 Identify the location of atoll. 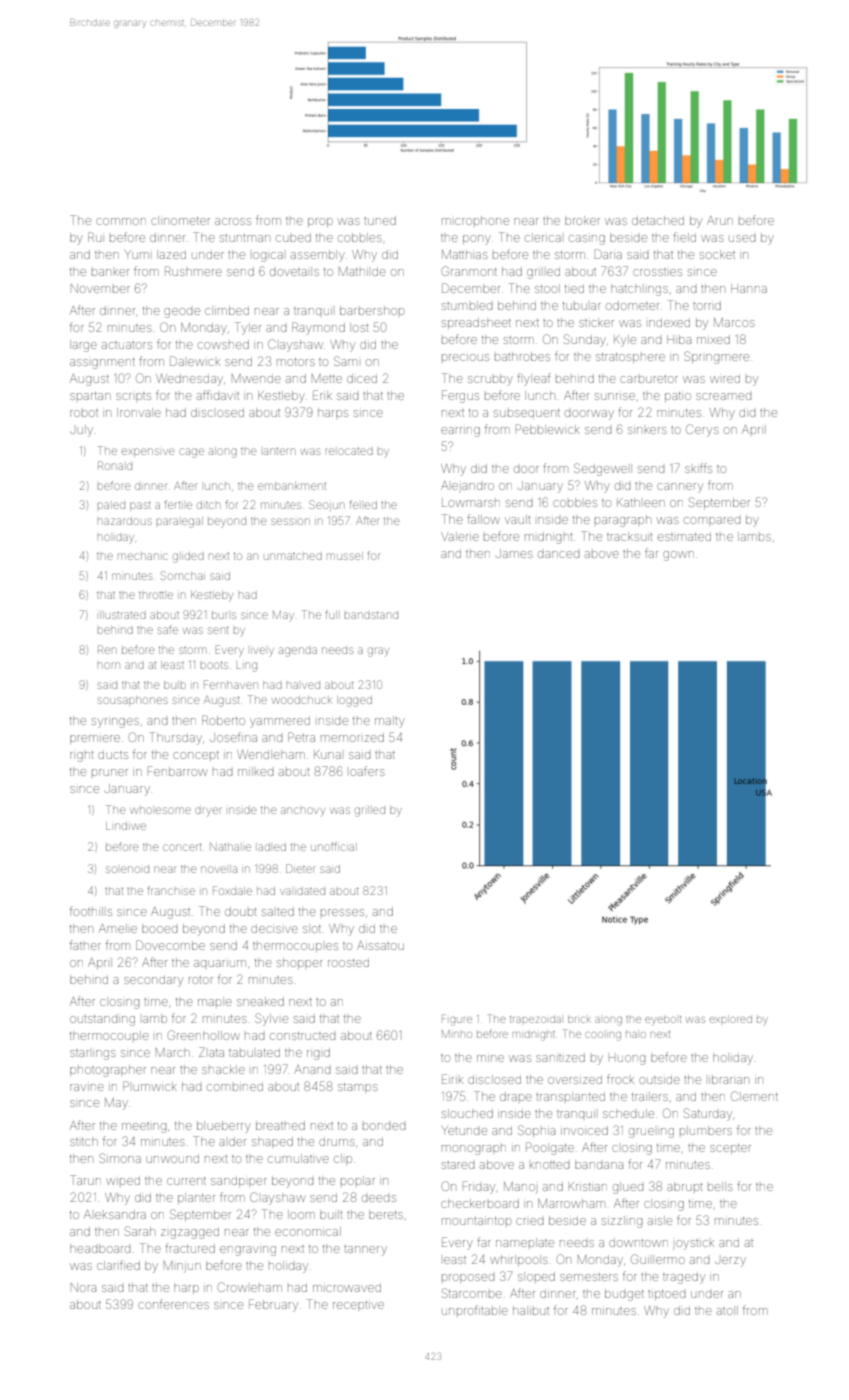
(727, 1310).
